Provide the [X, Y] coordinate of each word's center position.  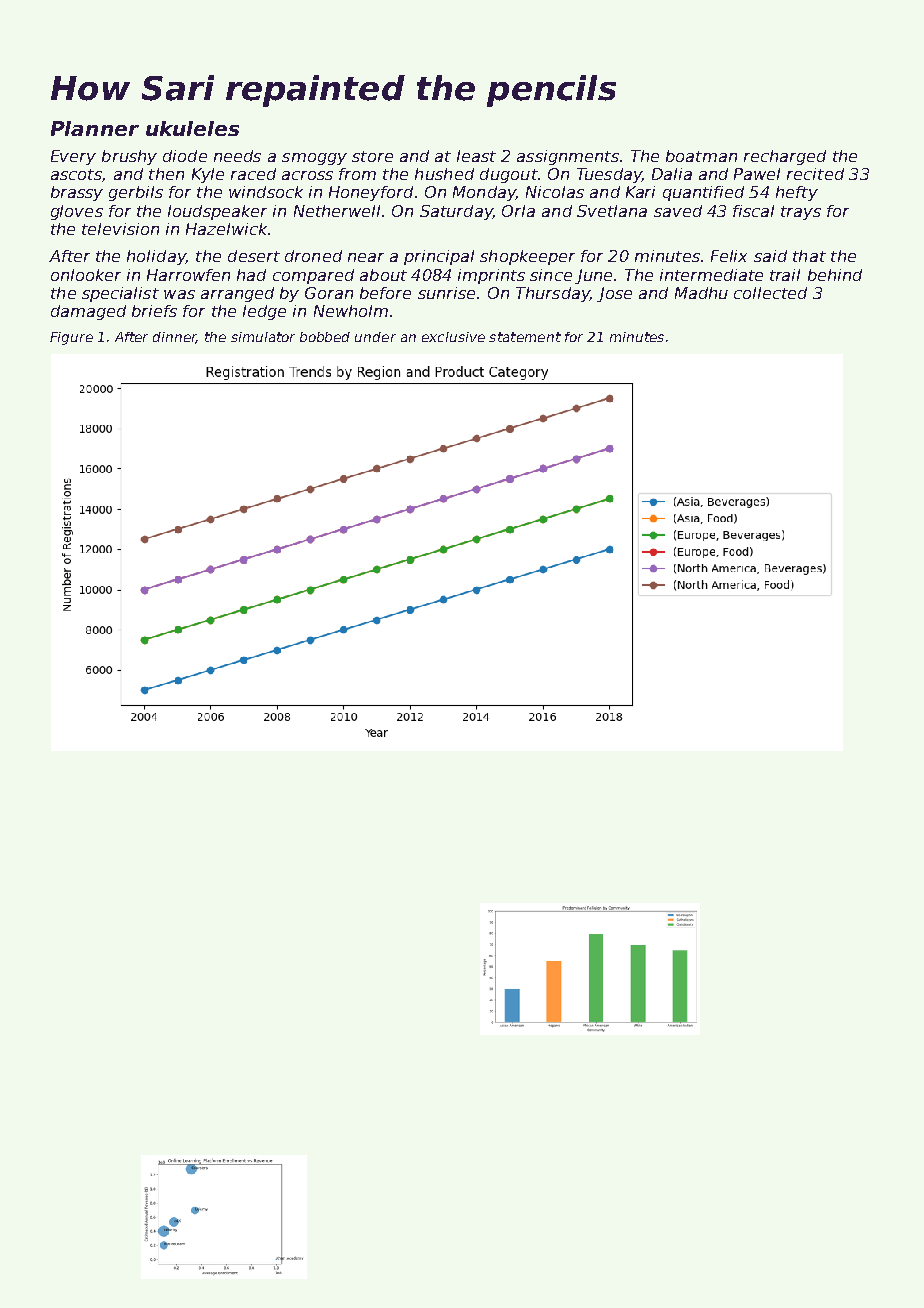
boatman [701, 156]
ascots [76, 174]
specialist [120, 294]
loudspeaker [217, 212]
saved [678, 211]
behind [835, 275]
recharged [785, 157]
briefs [154, 311]
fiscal [753, 211]
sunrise [446, 293]
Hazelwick [226, 229]
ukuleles [192, 128]
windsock [266, 192]
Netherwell [337, 211]
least [476, 156]
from [357, 174]
